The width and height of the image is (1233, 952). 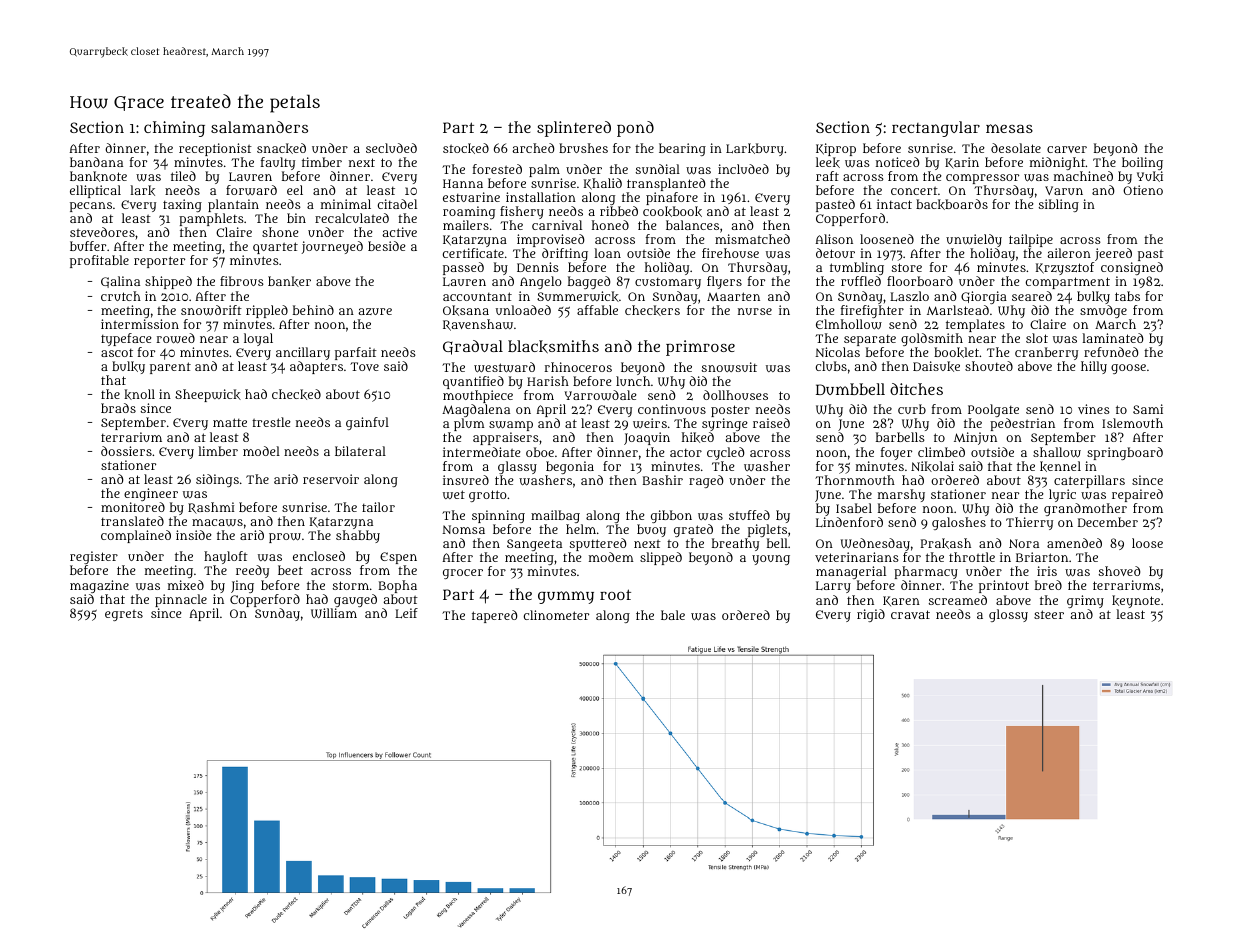 What do you see at coordinates (139, 394) in the image?
I see `knoll` at bounding box center [139, 394].
